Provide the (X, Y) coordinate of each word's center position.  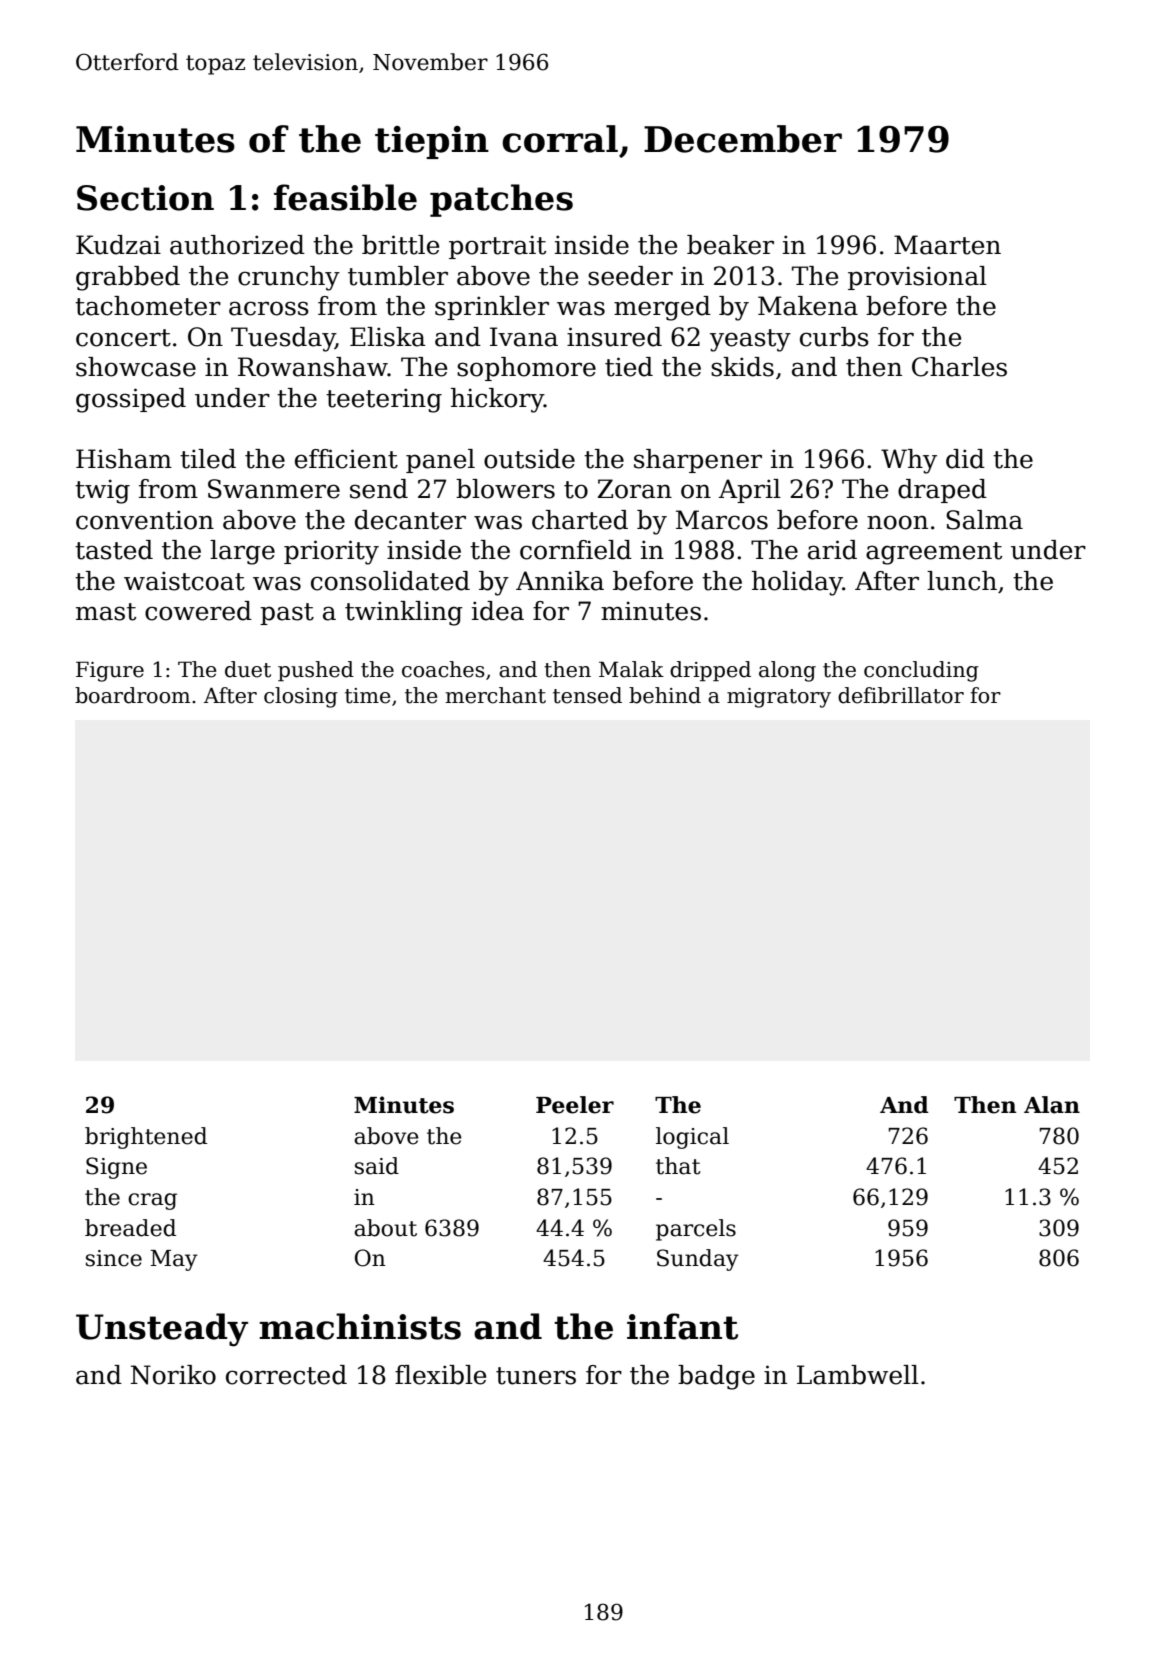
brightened (146, 1138)
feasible (345, 197)
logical (692, 1138)
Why (909, 461)
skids (742, 367)
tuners (536, 1376)
